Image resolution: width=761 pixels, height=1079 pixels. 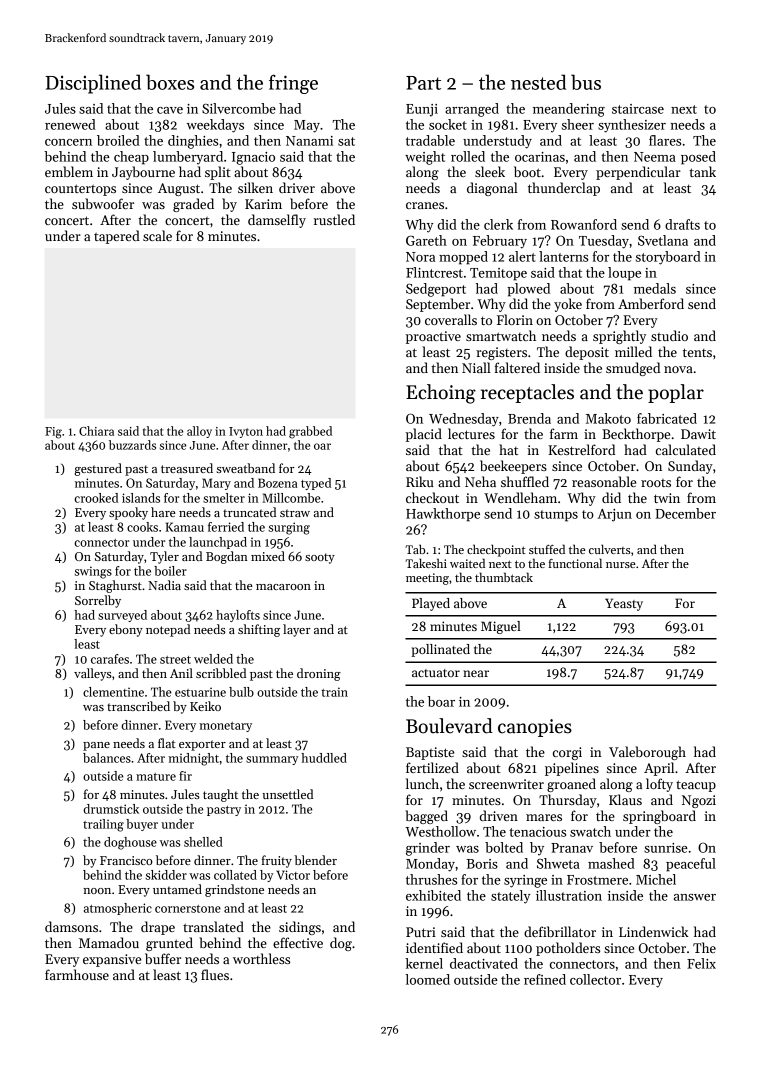 What do you see at coordinates (126, 860) in the document?
I see `Francisco` at bounding box center [126, 860].
